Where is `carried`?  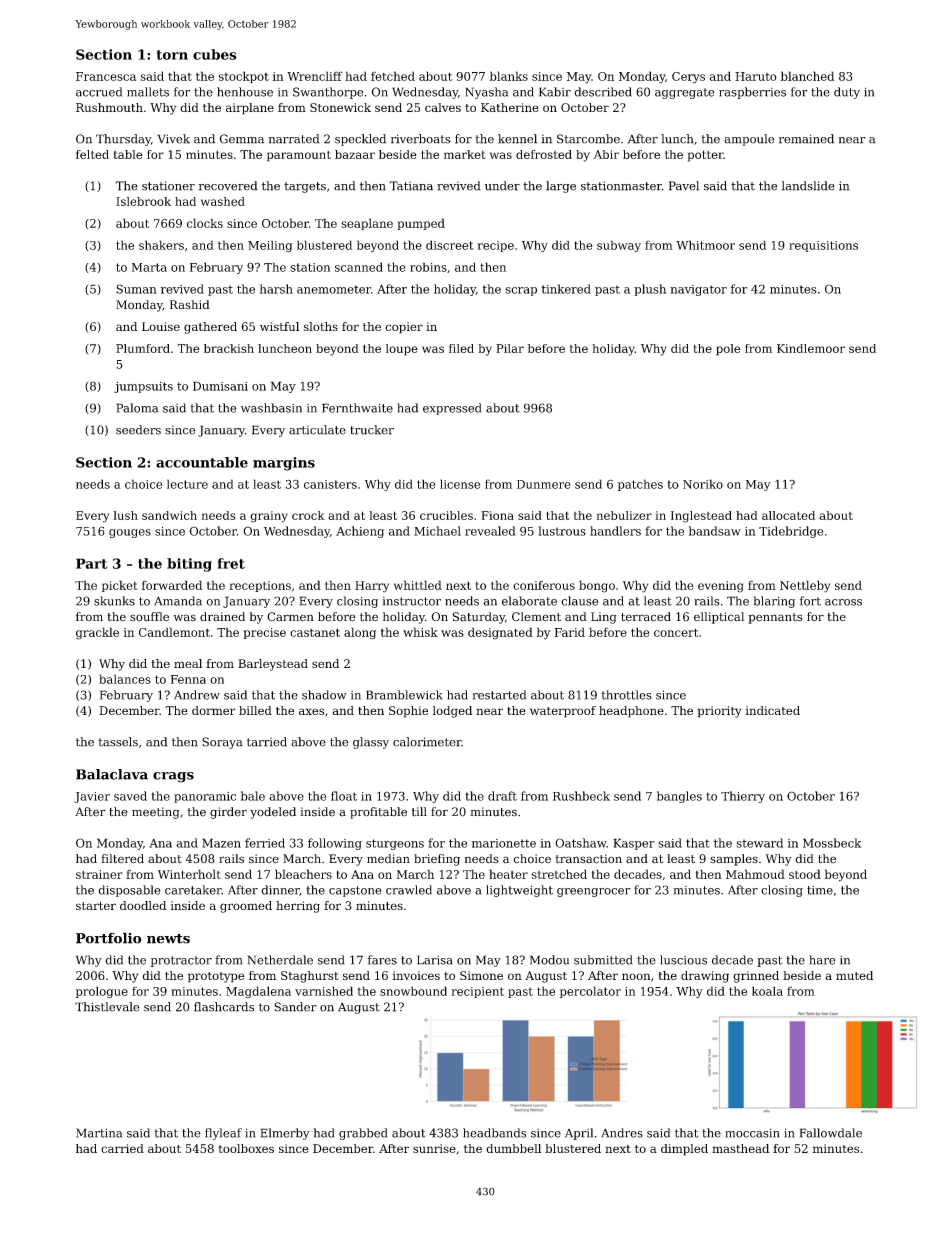 carried is located at coordinates (122, 1148).
